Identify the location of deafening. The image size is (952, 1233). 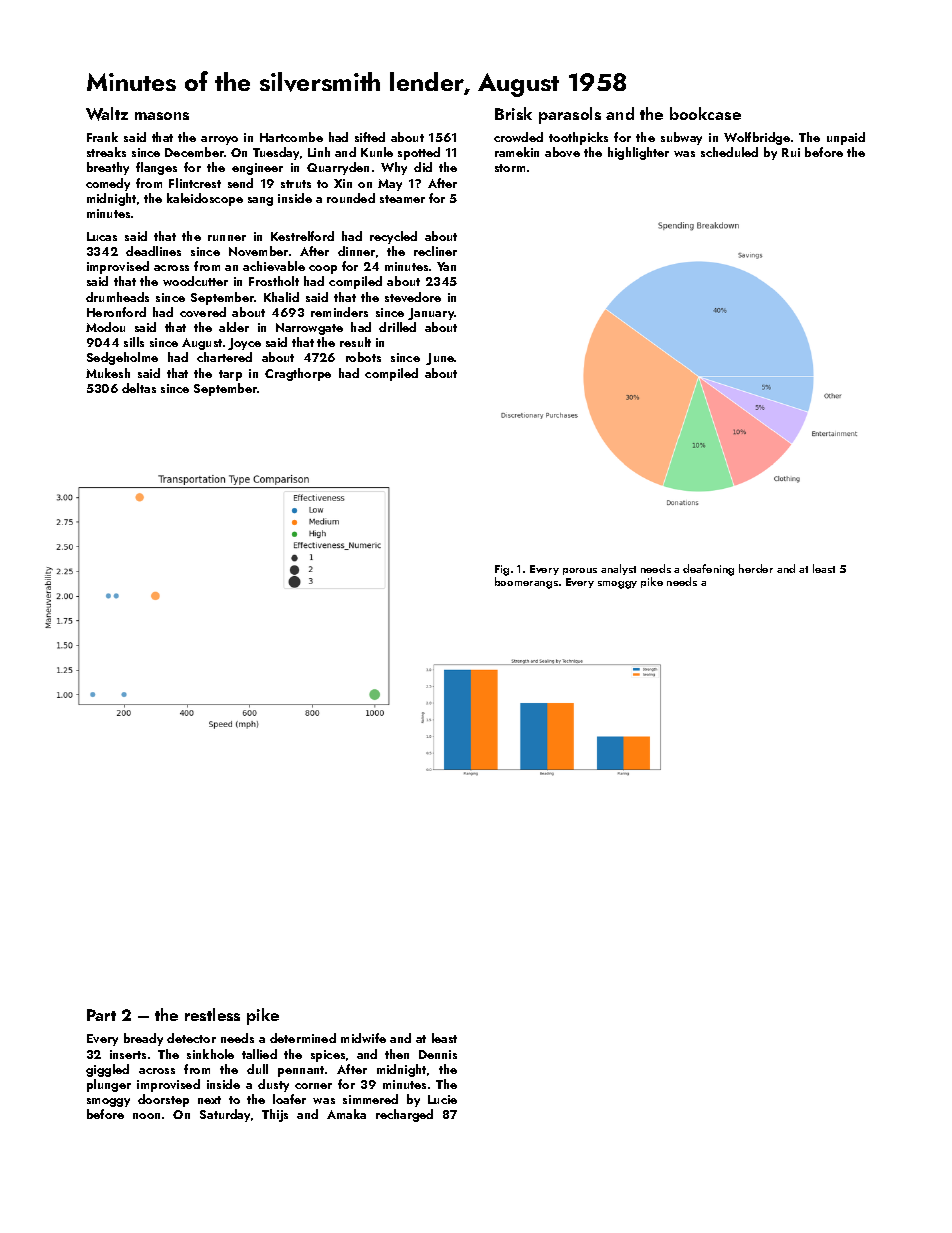
(708, 570).
